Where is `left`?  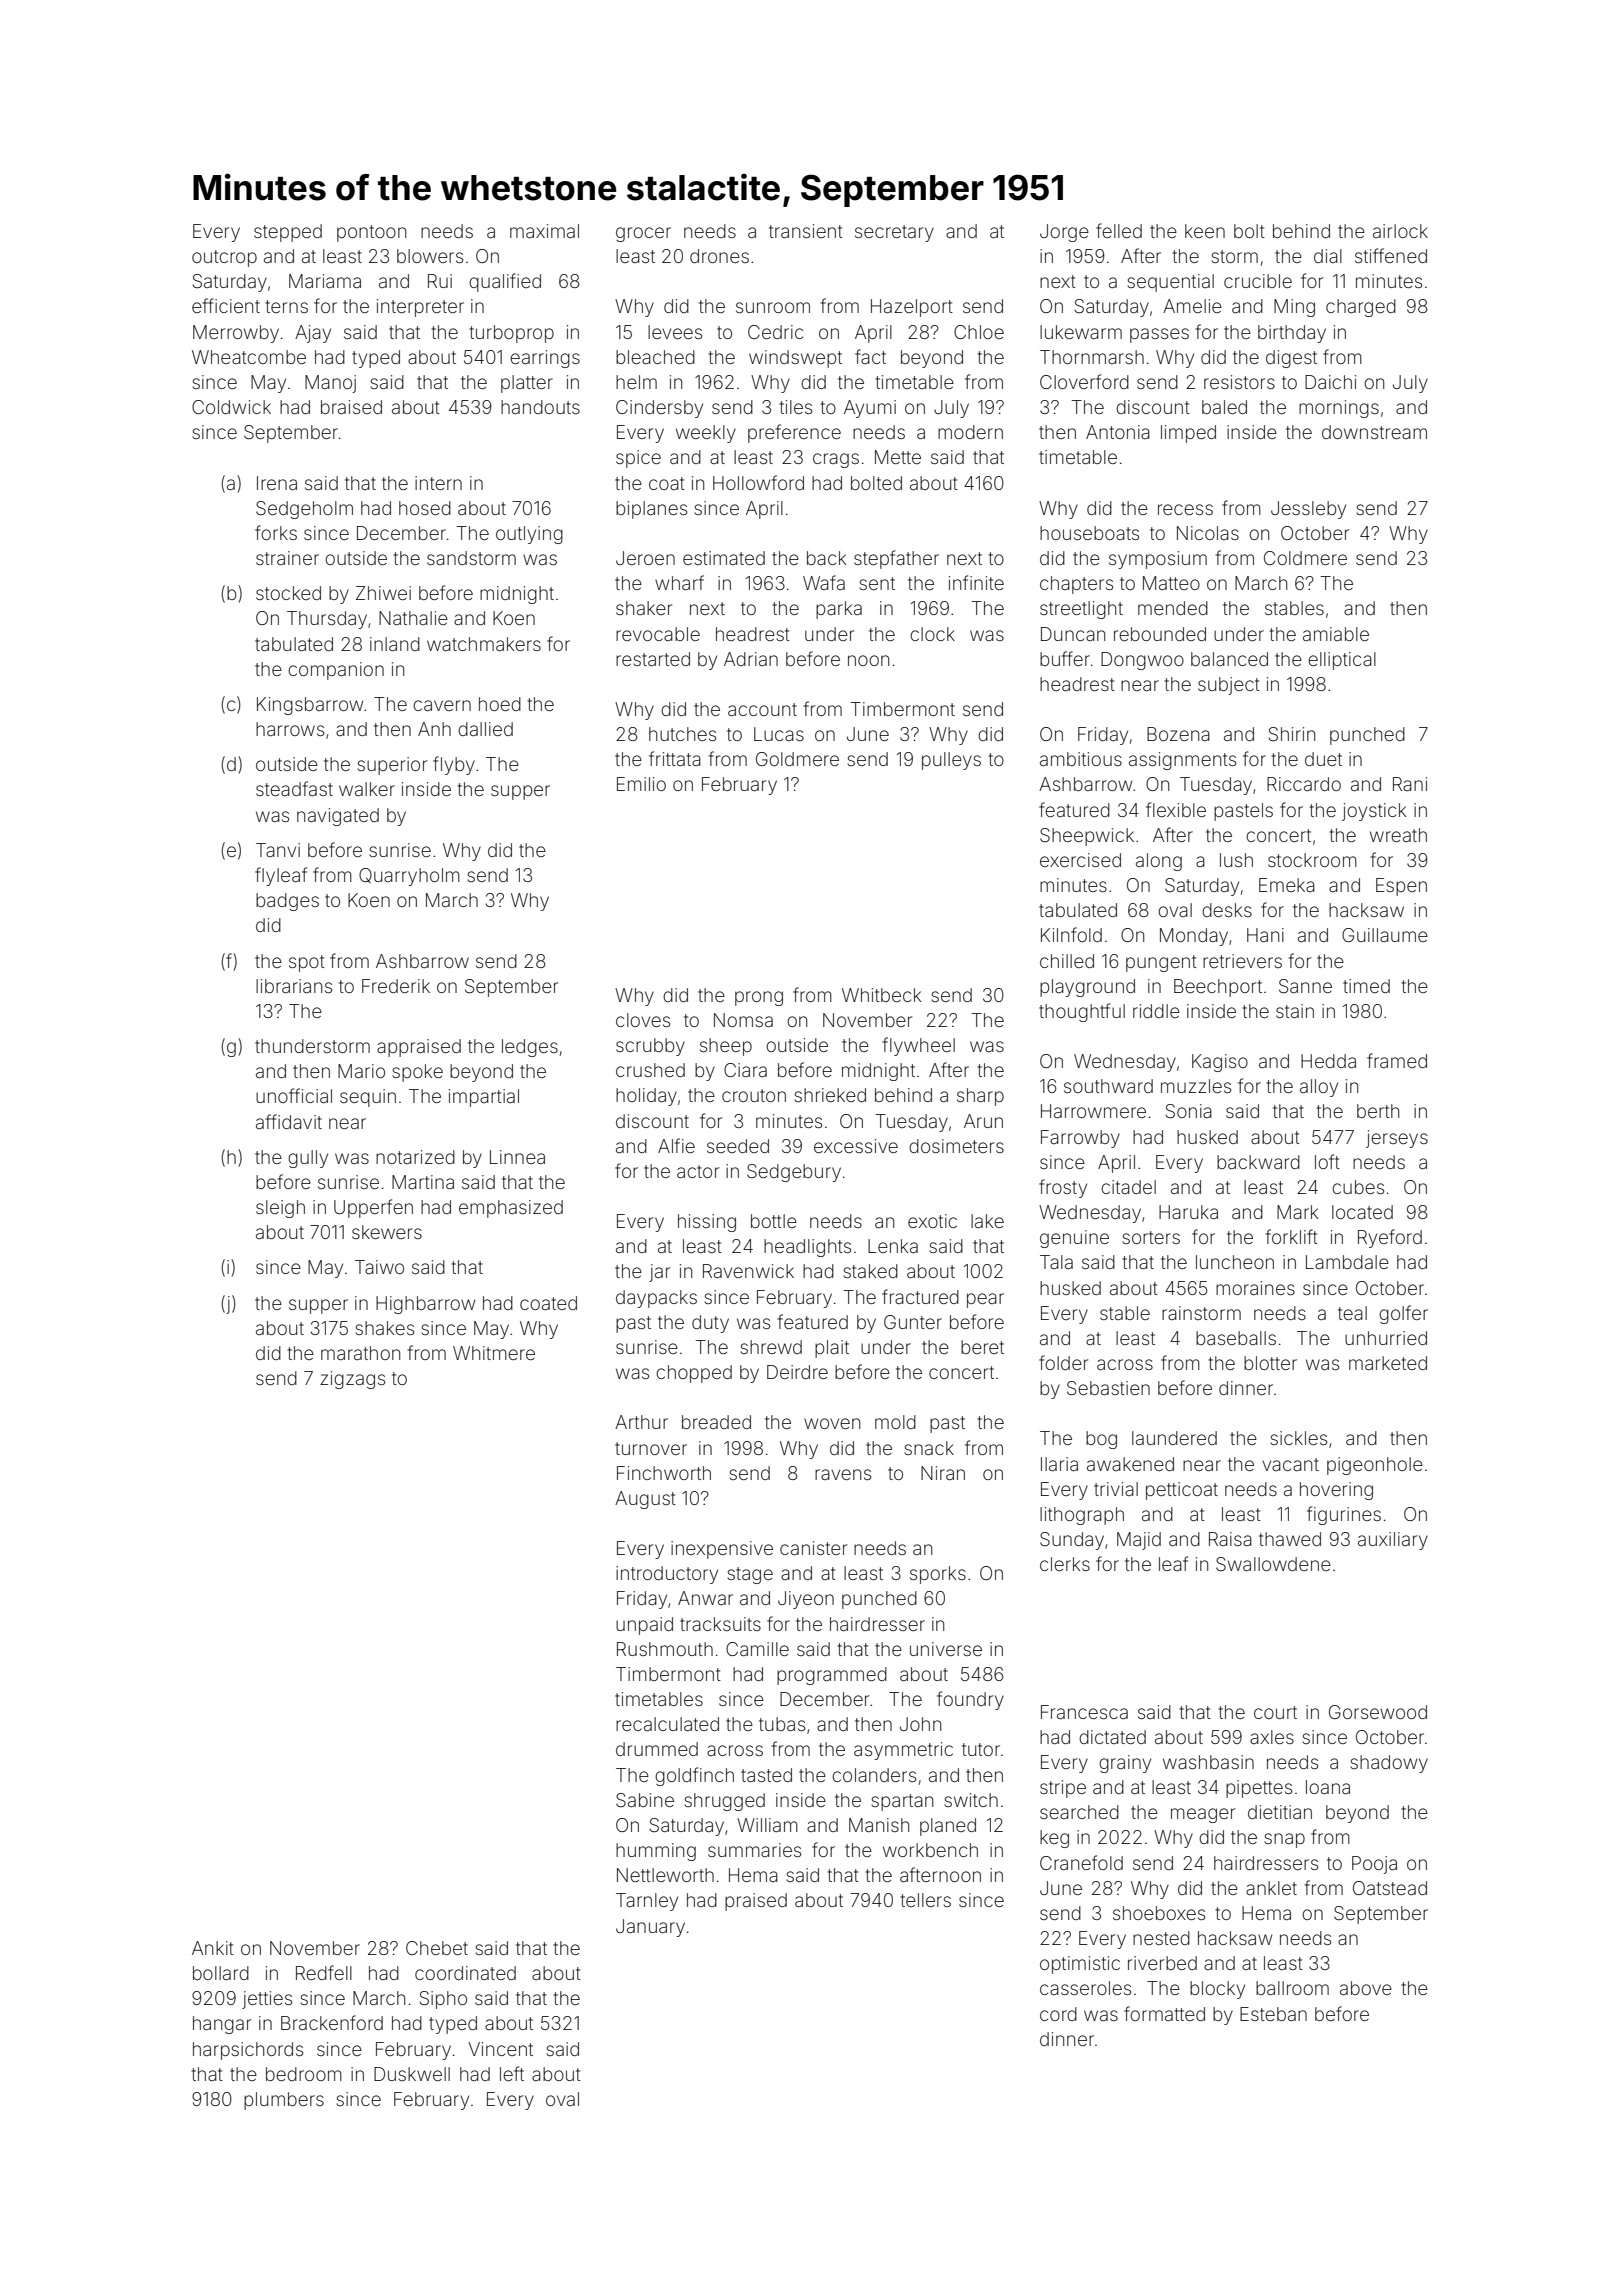 left is located at coordinates (512, 2073).
